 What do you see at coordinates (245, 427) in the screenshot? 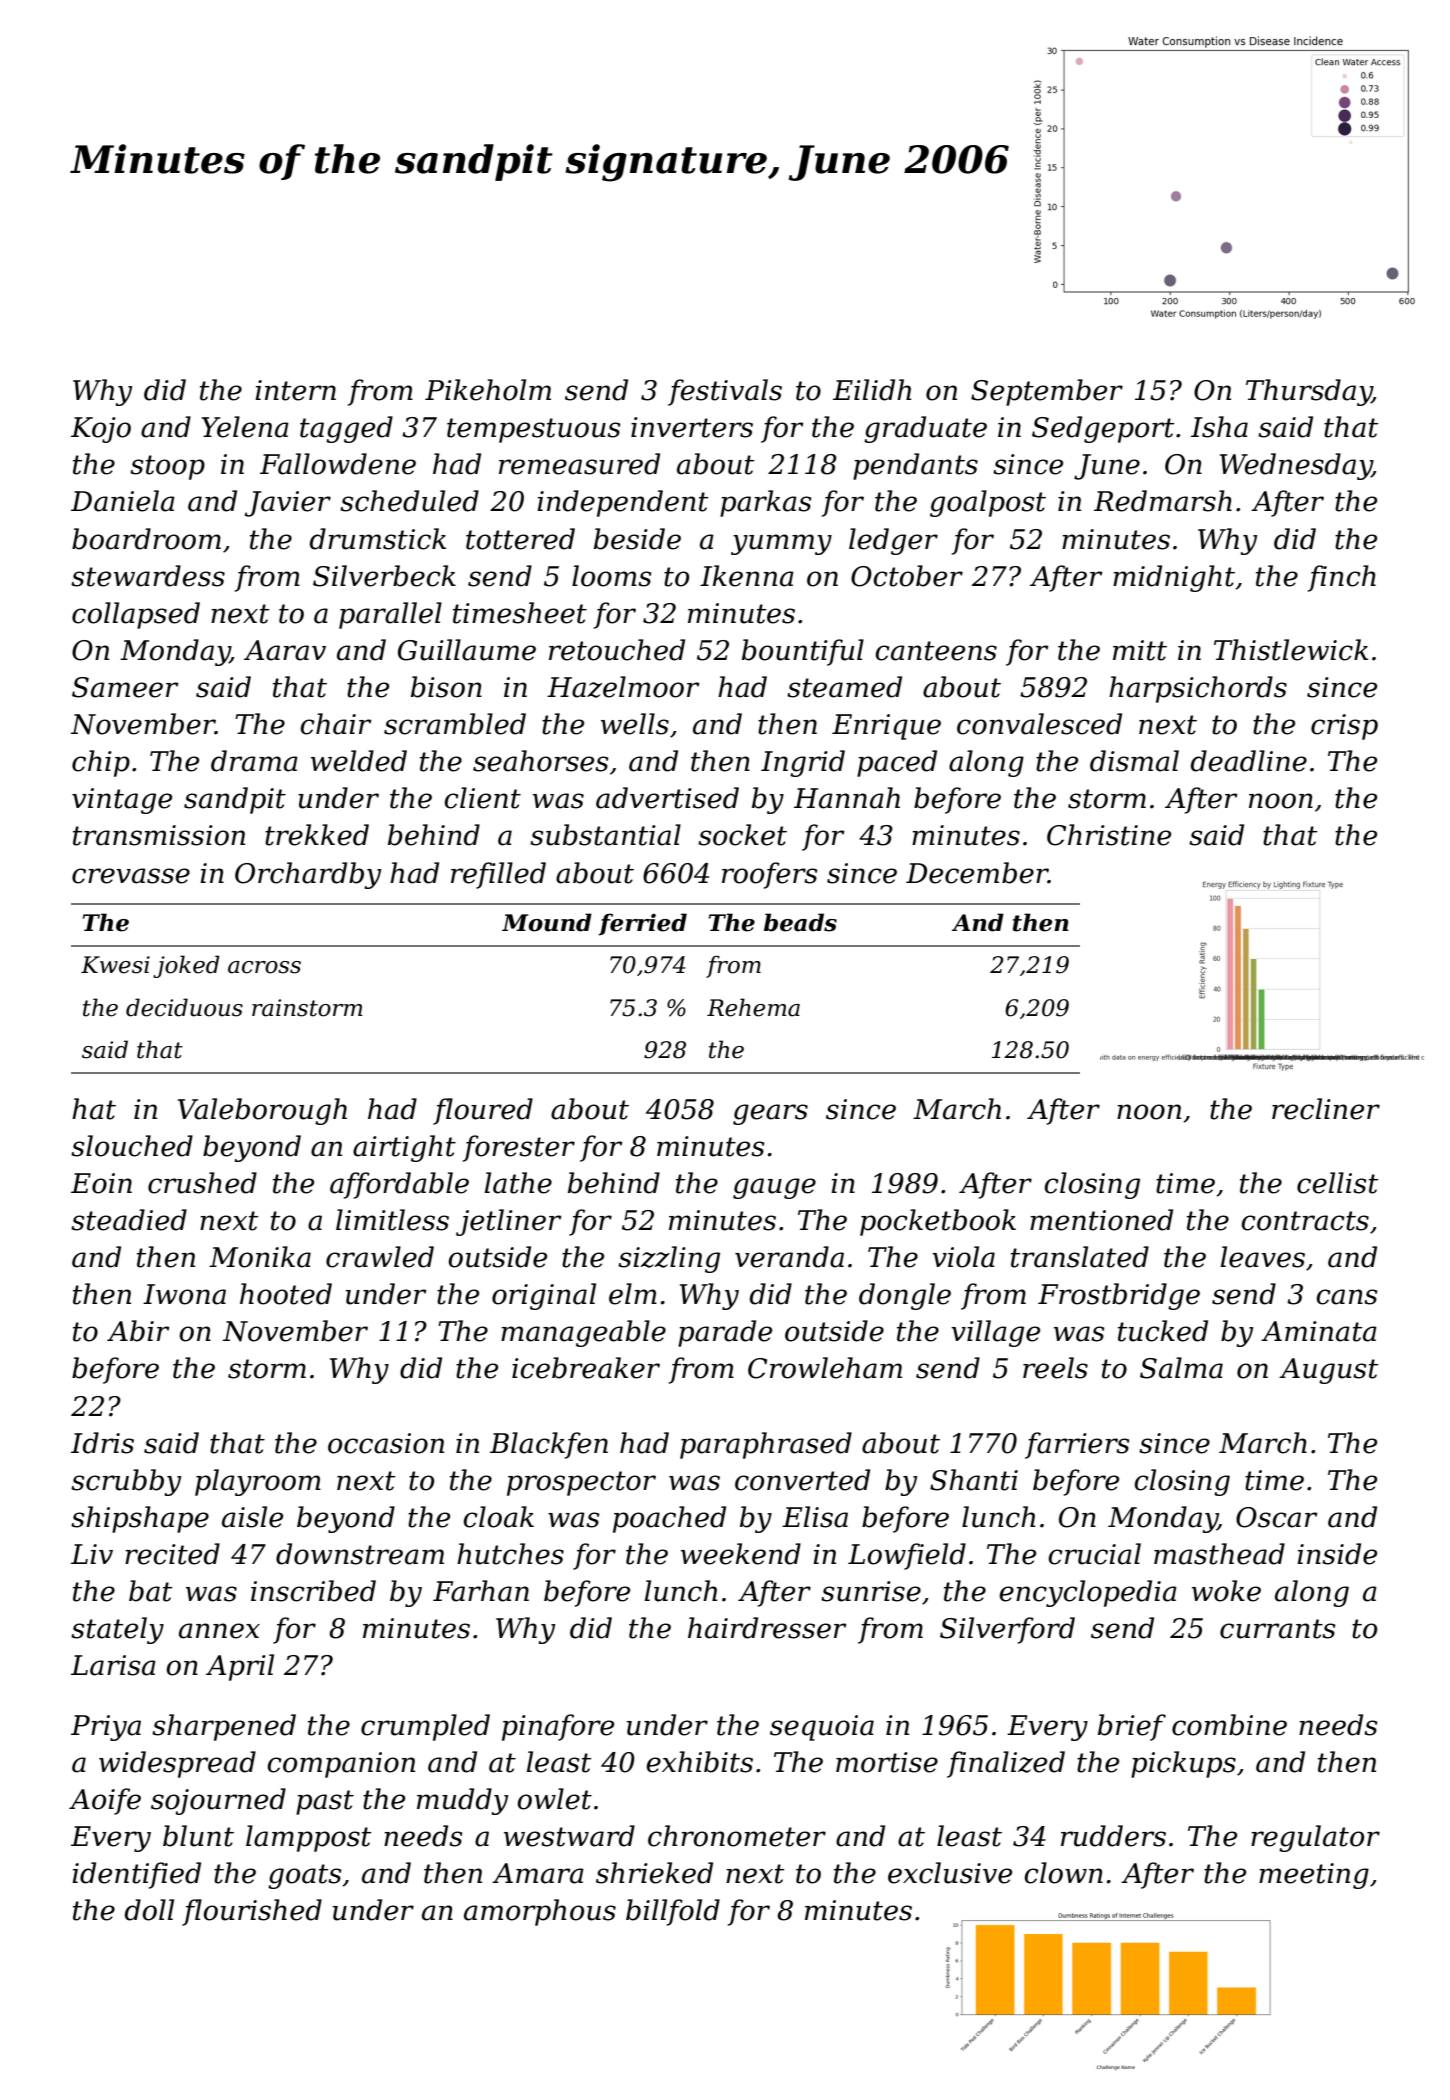
I see `Yelena` at bounding box center [245, 427].
